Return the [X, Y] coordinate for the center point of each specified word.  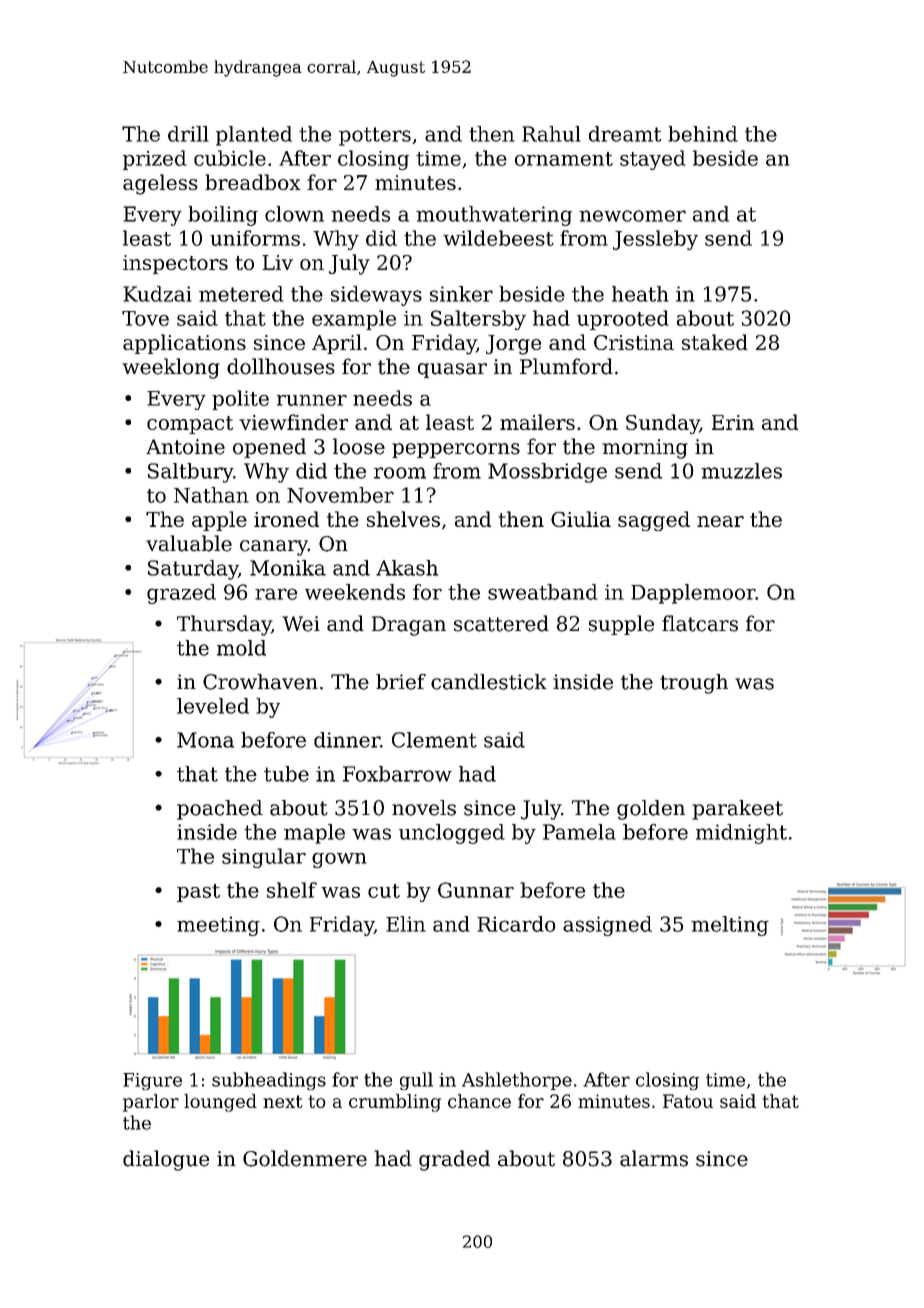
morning [645, 449]
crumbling [395, 1103]
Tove [145, 318]
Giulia [581, 519]
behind [703, 134]
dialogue [166, 1160]
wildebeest [498, 238]
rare [276, 594]
